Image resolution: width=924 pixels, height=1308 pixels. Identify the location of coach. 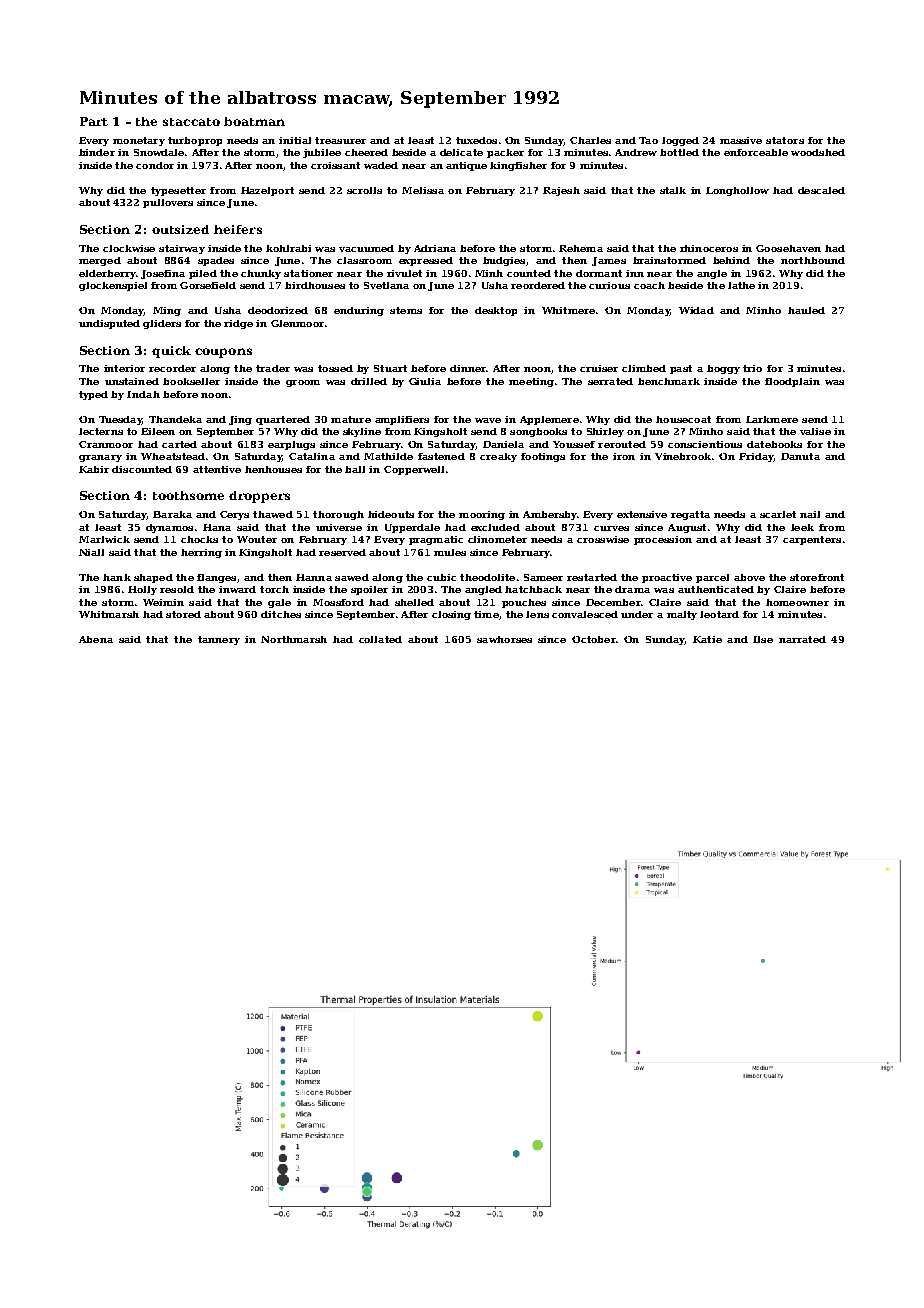
(649, 285).
